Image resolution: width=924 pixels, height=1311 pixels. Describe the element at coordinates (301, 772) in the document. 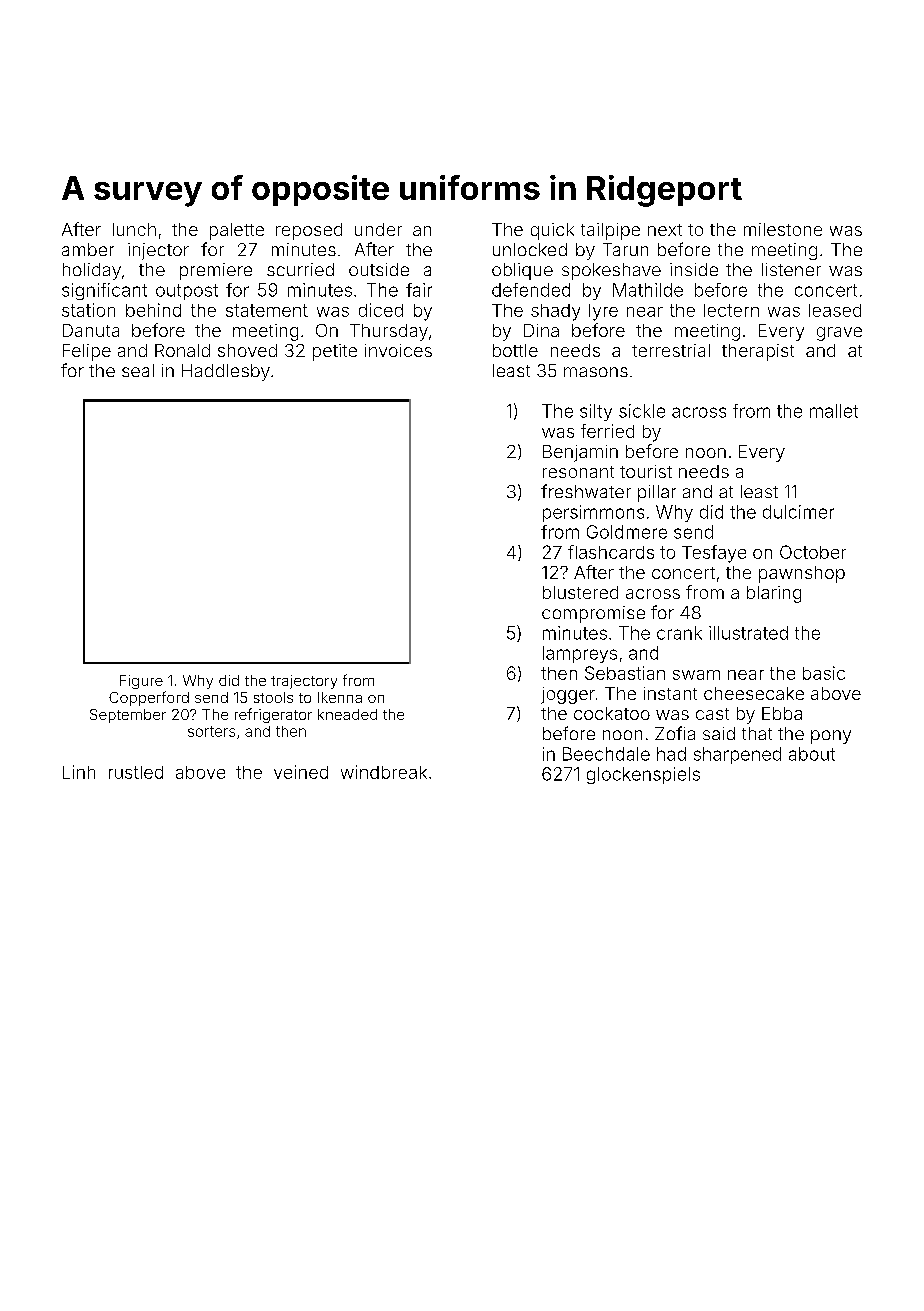

I see `veined` at that location.
